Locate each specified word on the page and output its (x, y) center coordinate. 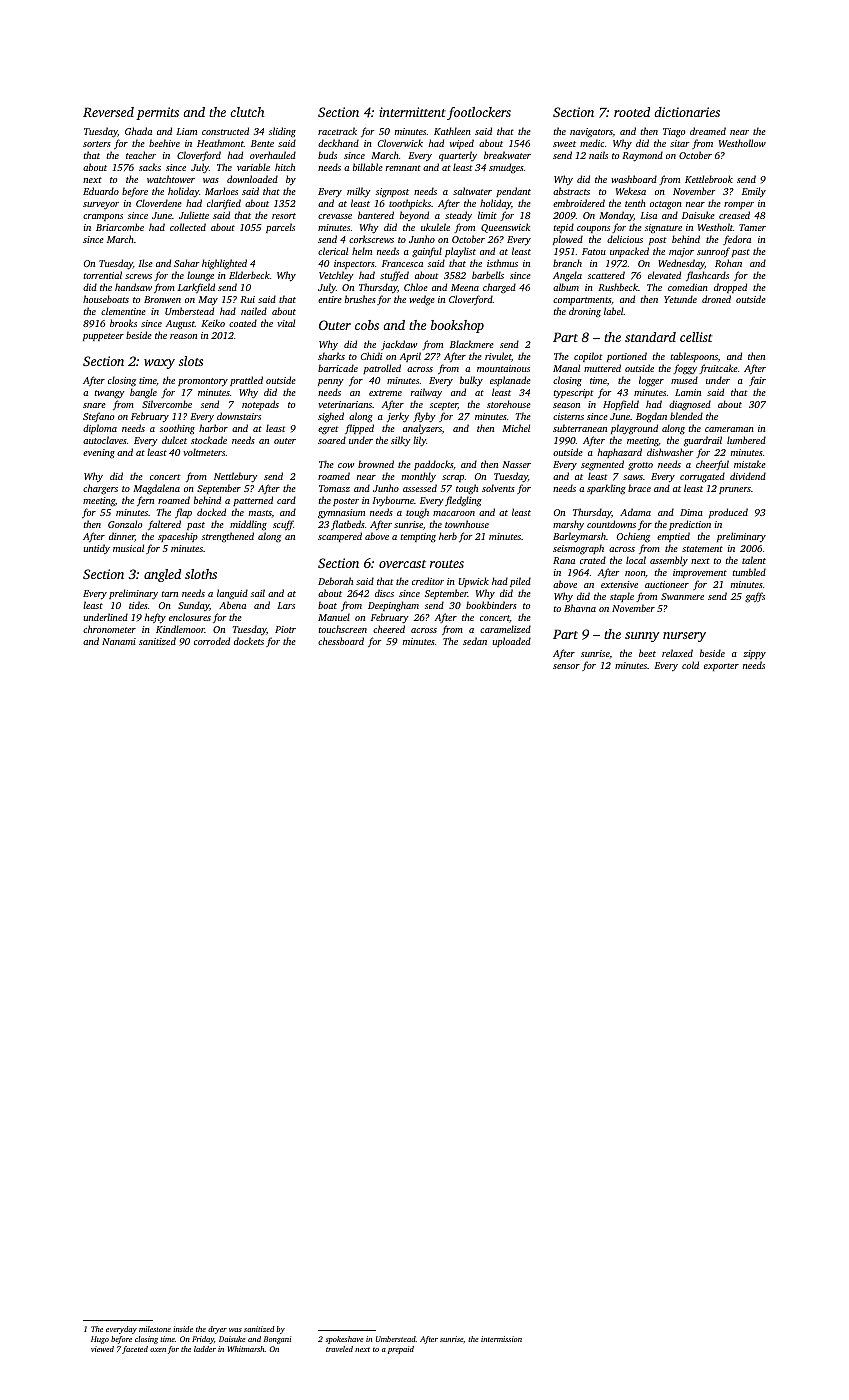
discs (384, 593)
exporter (721, 667)
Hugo (100, 1340)
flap (183, 513)
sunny (642, 637)
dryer (217, 1330)
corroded (212, 641)
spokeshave (345, 1340)
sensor (566, 666)
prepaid (401, 1350)
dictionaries (687, 112)
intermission (501, 1339)
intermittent (412, 112)
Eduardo (101, 191)
